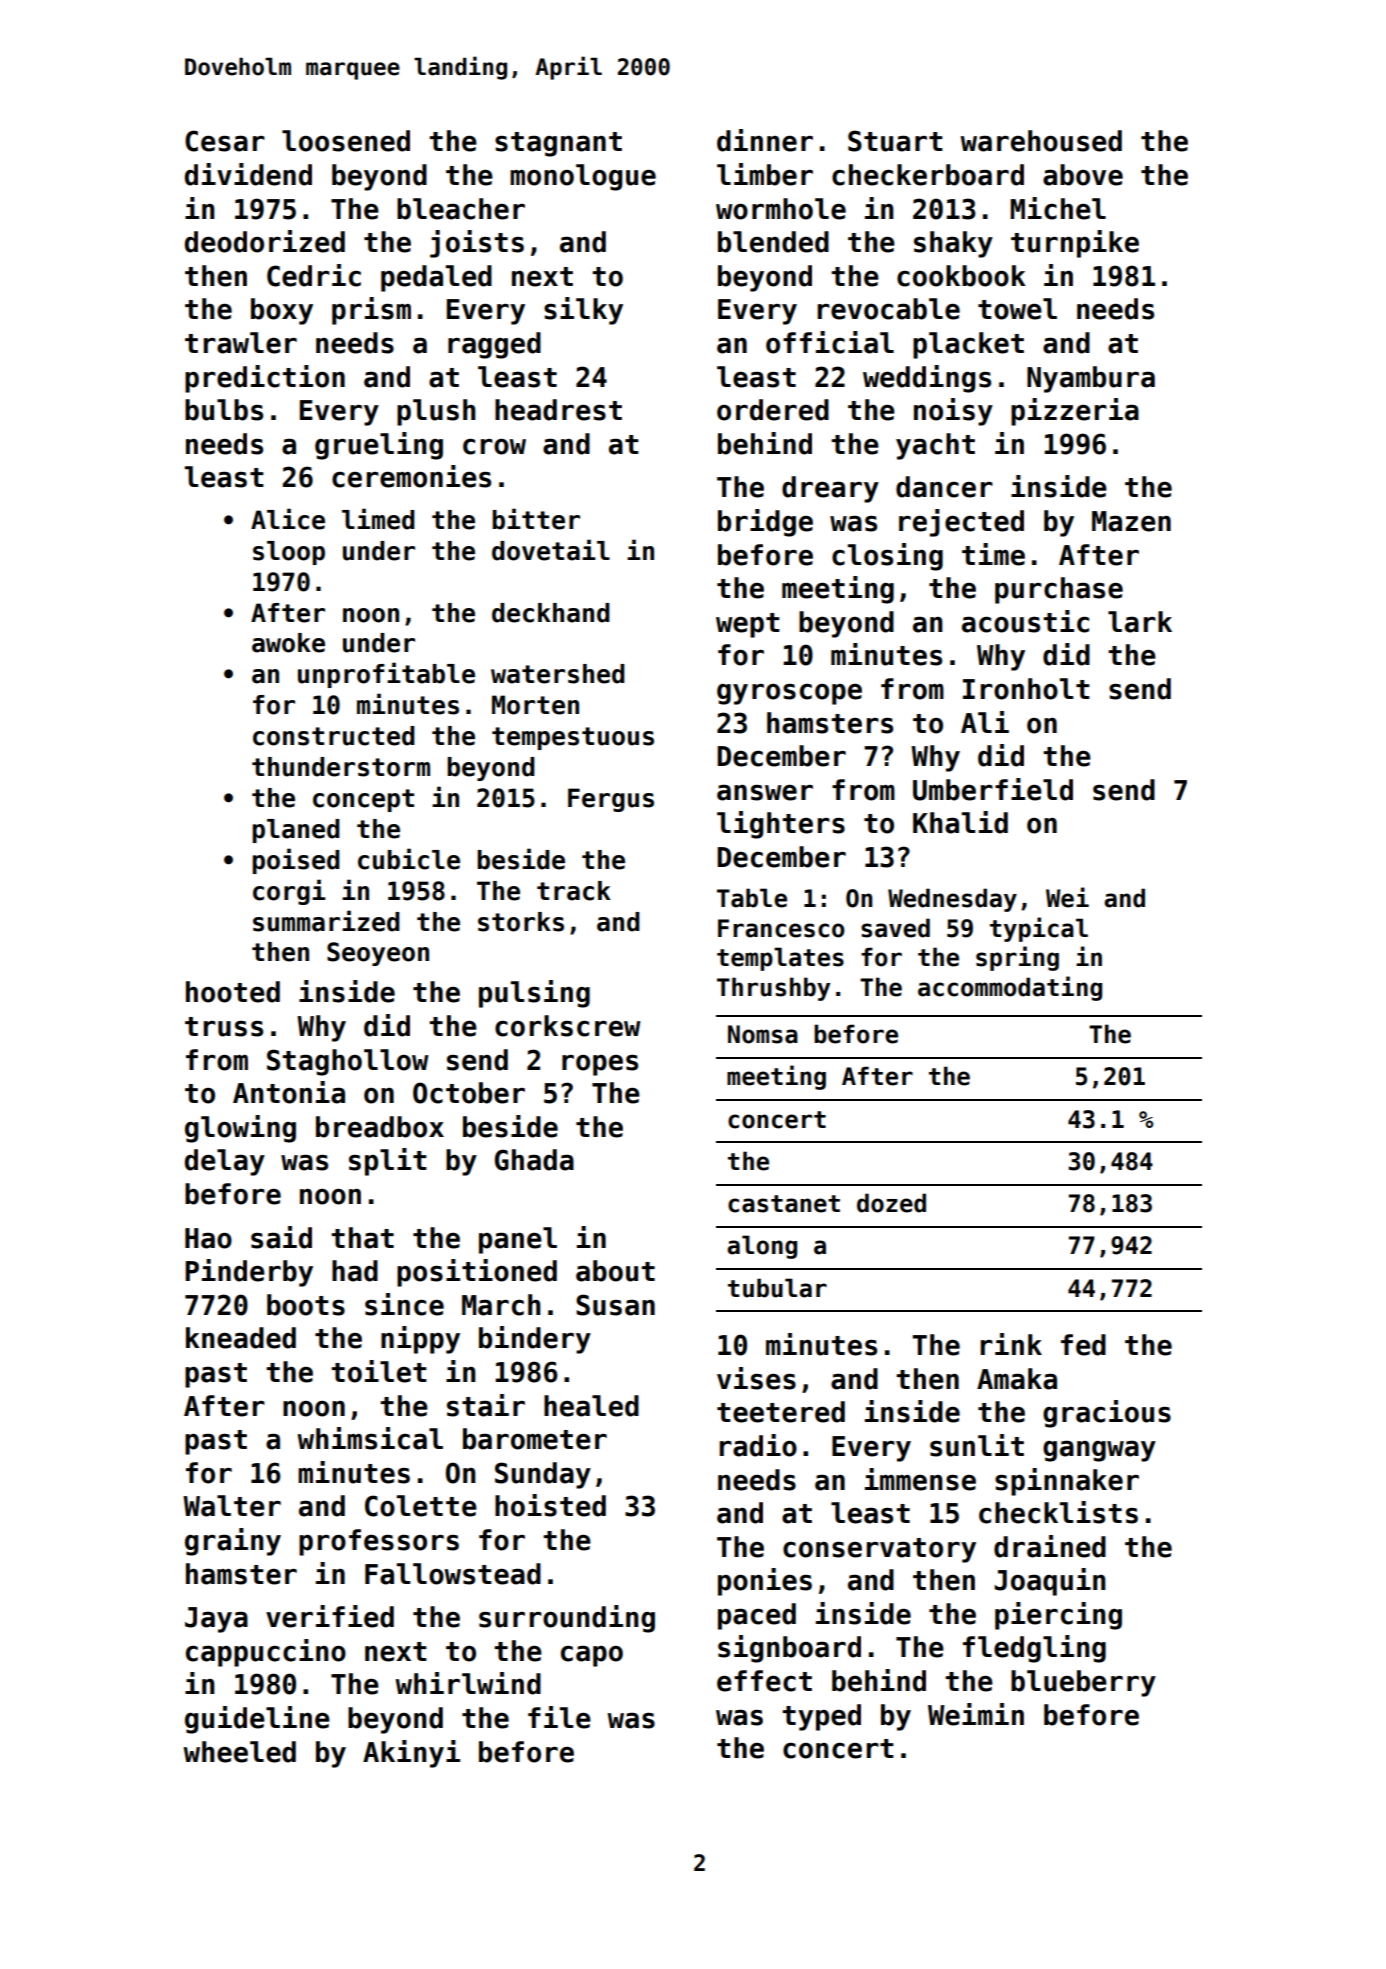 The height and width of the image is (1969, 1386). What do you see at coordinates (288, 643) in the image?
I see `awoke` at bounding box center [288, 643].
